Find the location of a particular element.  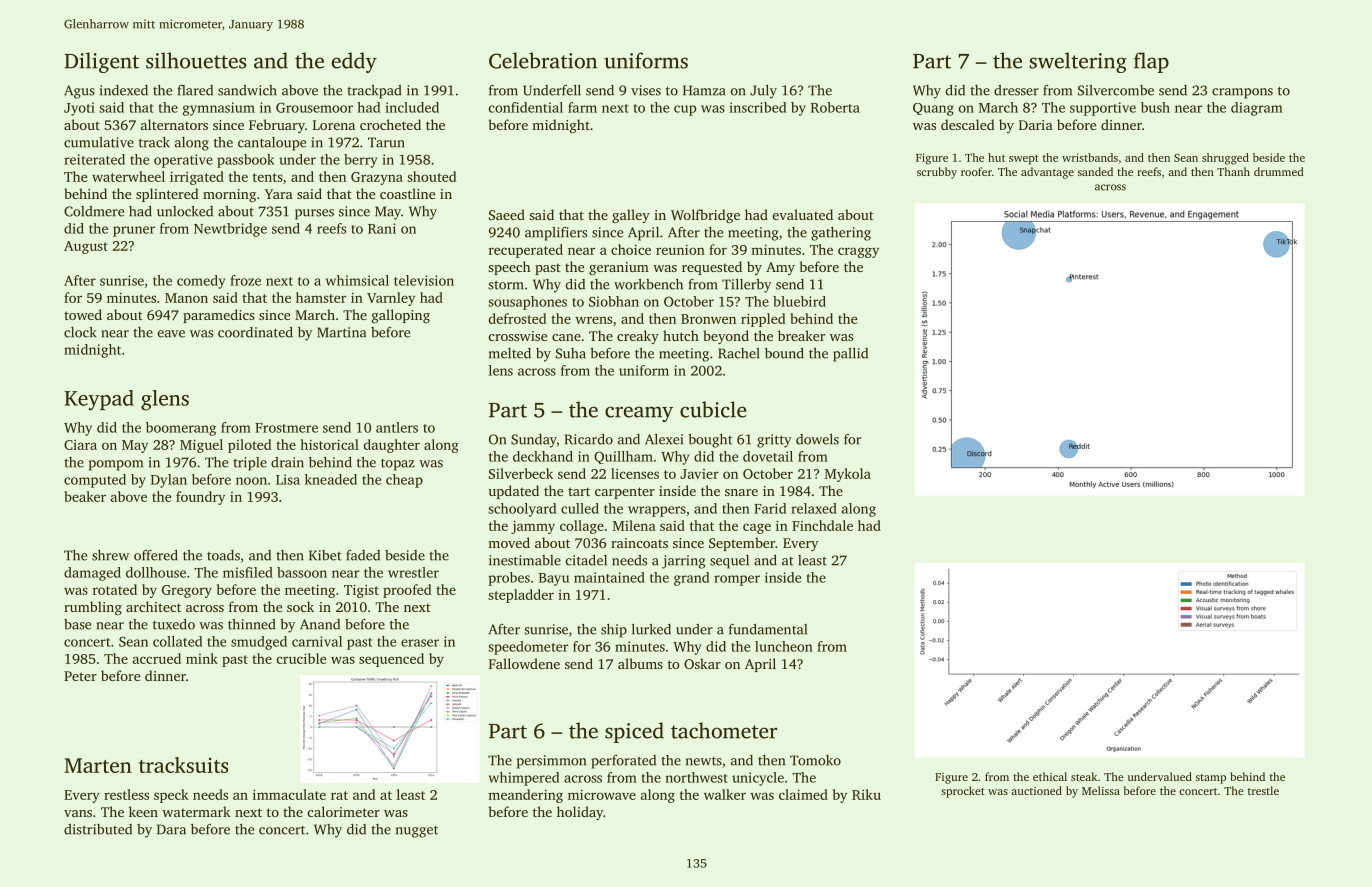

Anand is located at coordinates (320, 624).
